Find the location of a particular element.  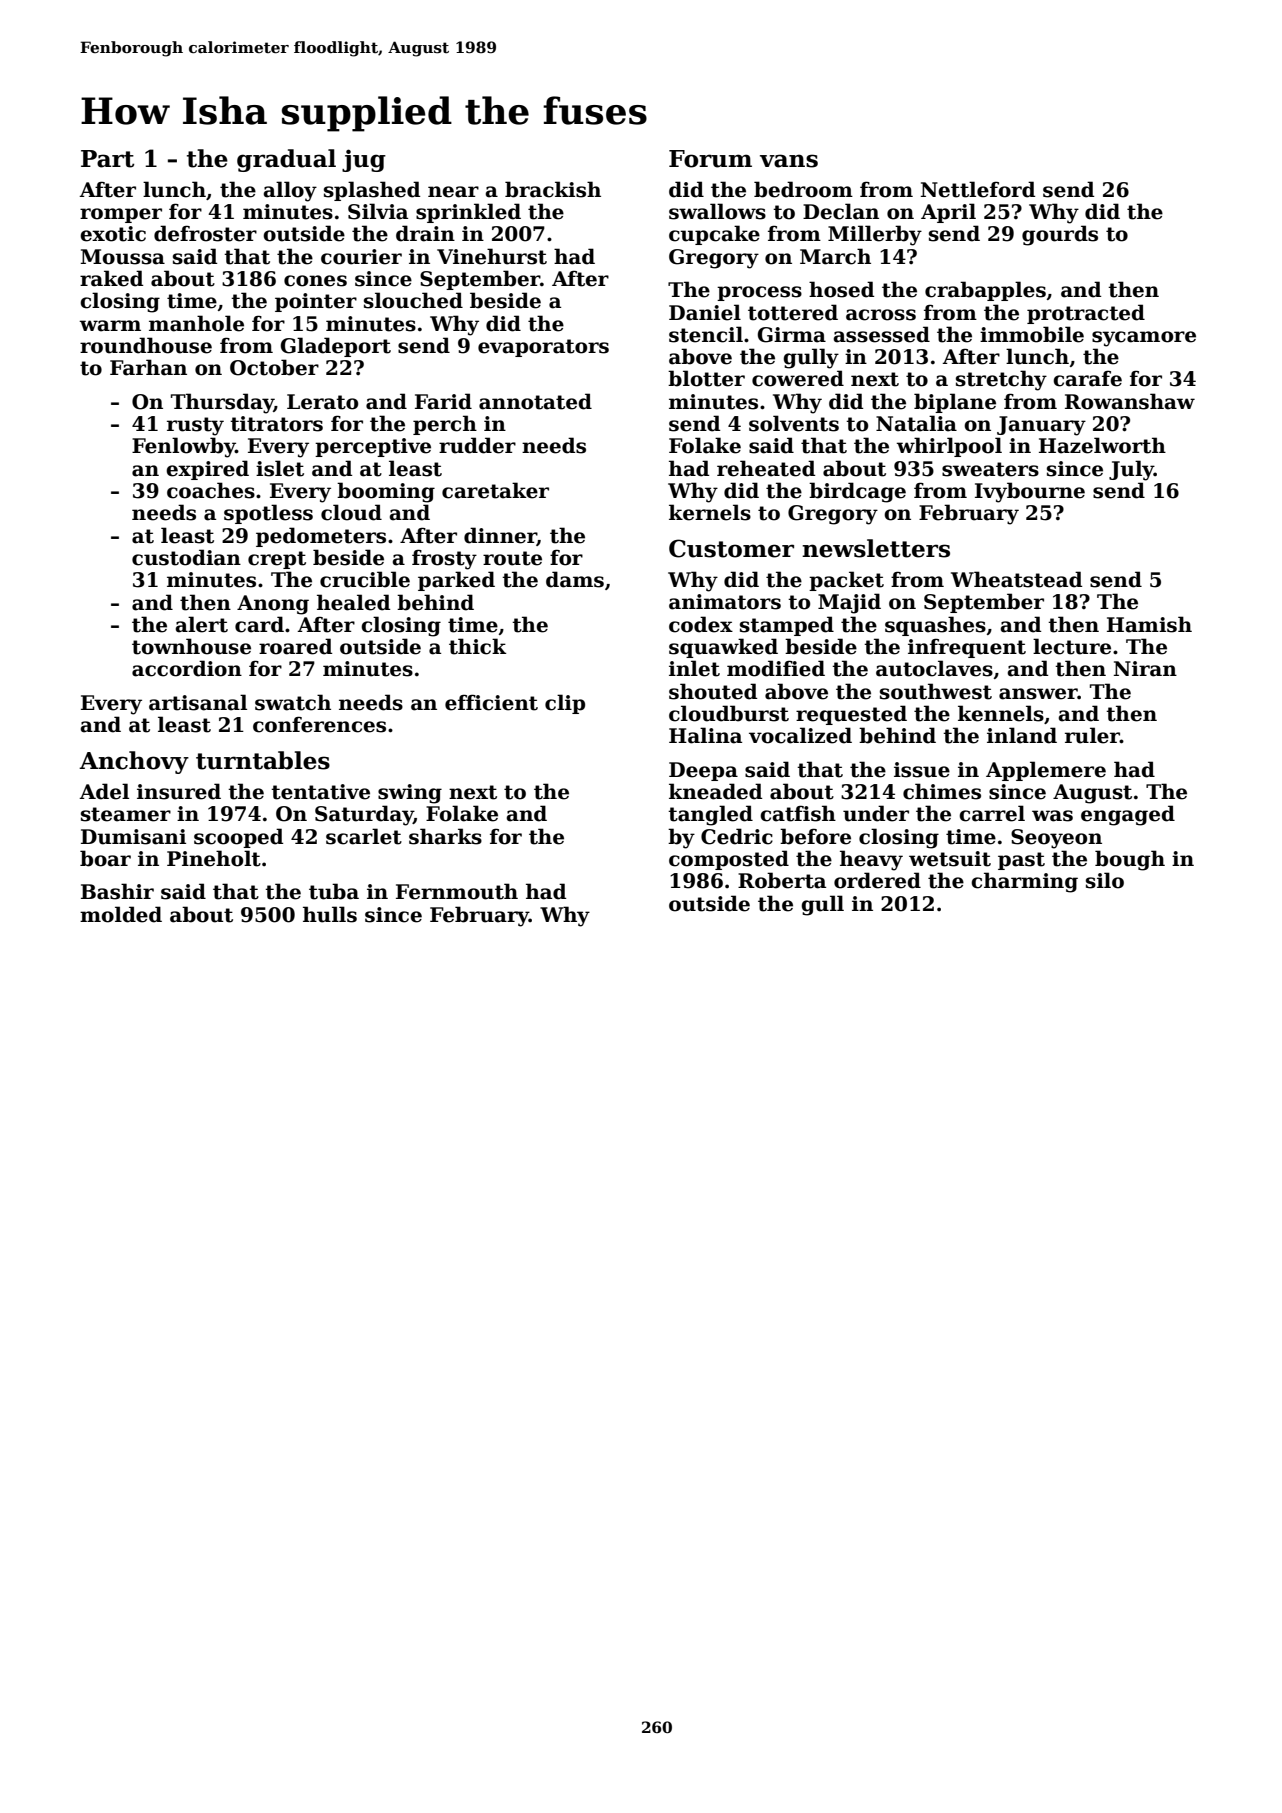

kneaded is located at coordinates (715, 791).
